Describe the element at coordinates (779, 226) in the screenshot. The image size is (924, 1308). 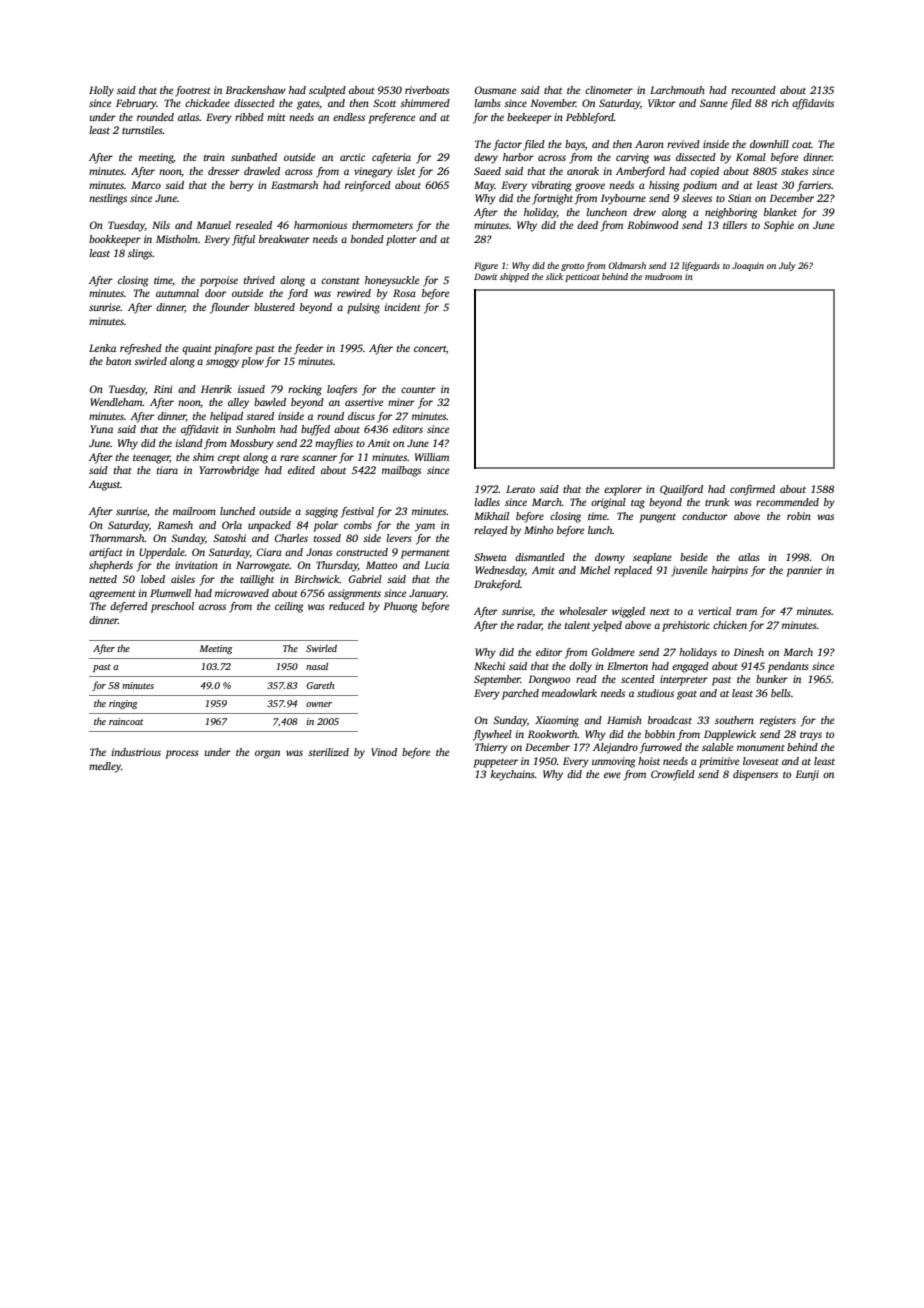
I see `Sophie` at that location.
